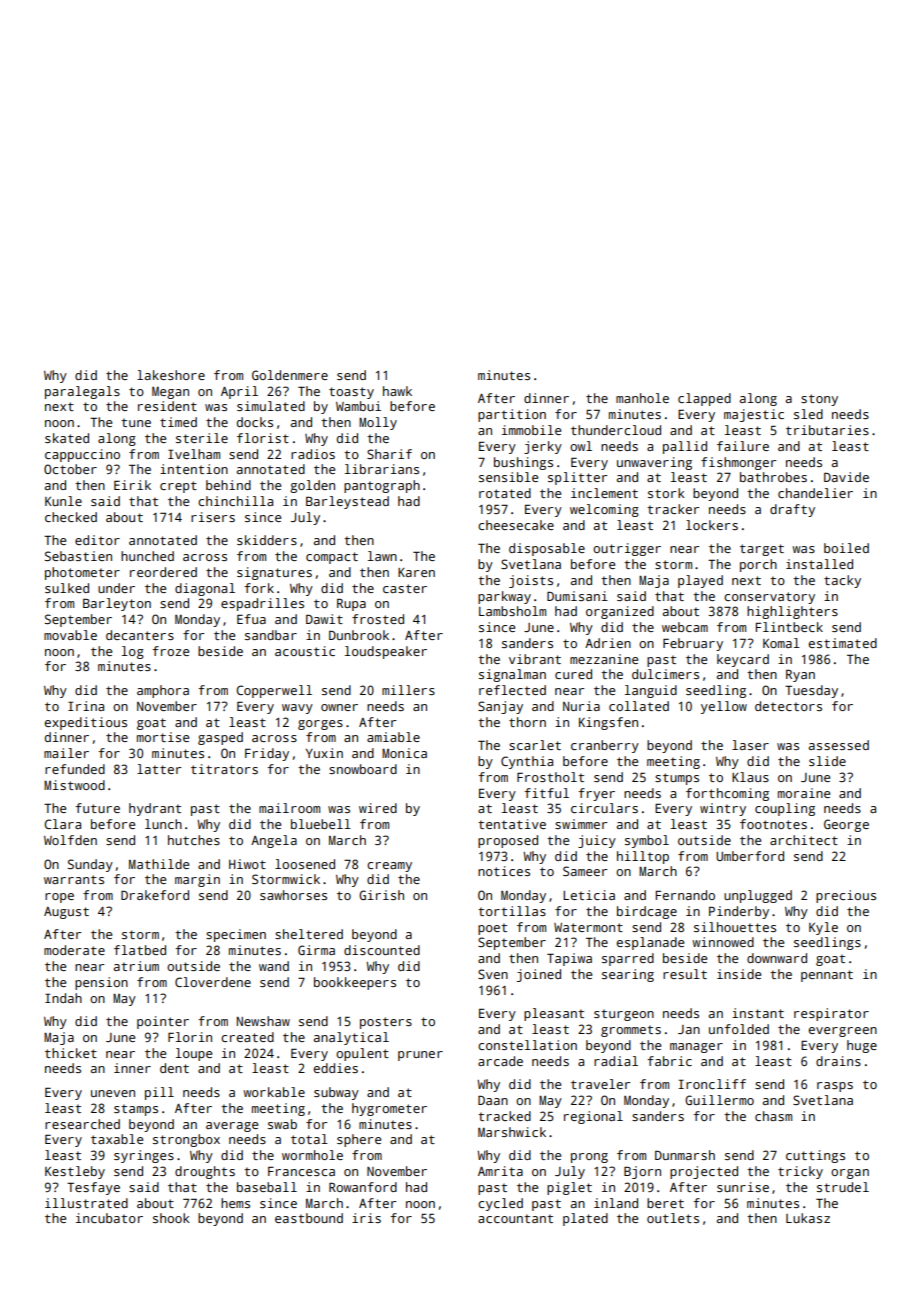  I want to click on Ivelham, so click(194, 454).
